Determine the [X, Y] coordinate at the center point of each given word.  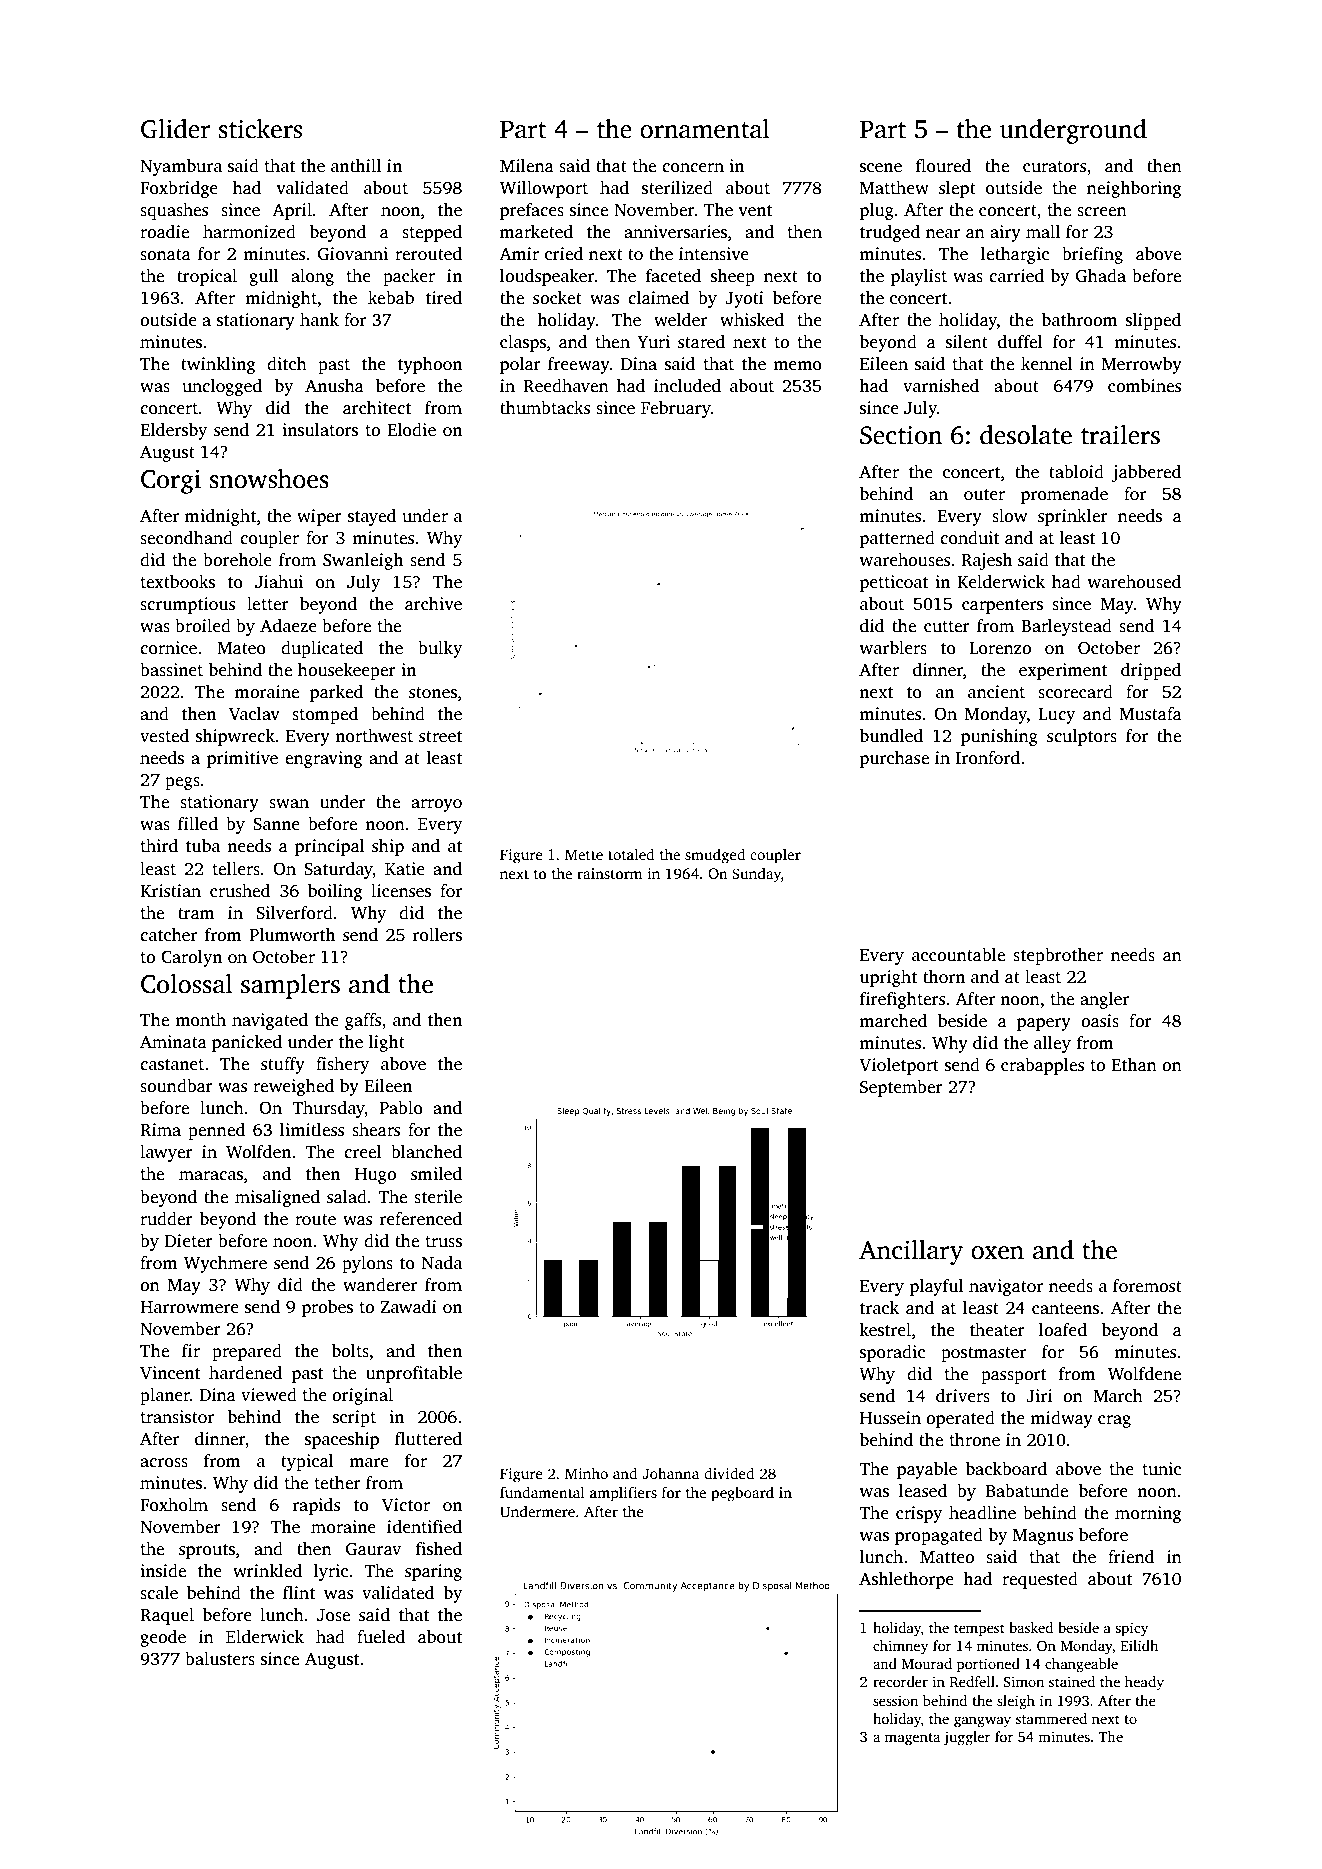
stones [433, 693]
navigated [270, 1021]
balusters [220, 1659]
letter [268, 604]
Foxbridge [179, 189]
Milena [527, 166]
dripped [1151, 671]
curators [1054, 167]
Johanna [670, 1473]
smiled [436, 1174]
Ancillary [911, 1252]
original [362, 1396]
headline [982, 1513]
